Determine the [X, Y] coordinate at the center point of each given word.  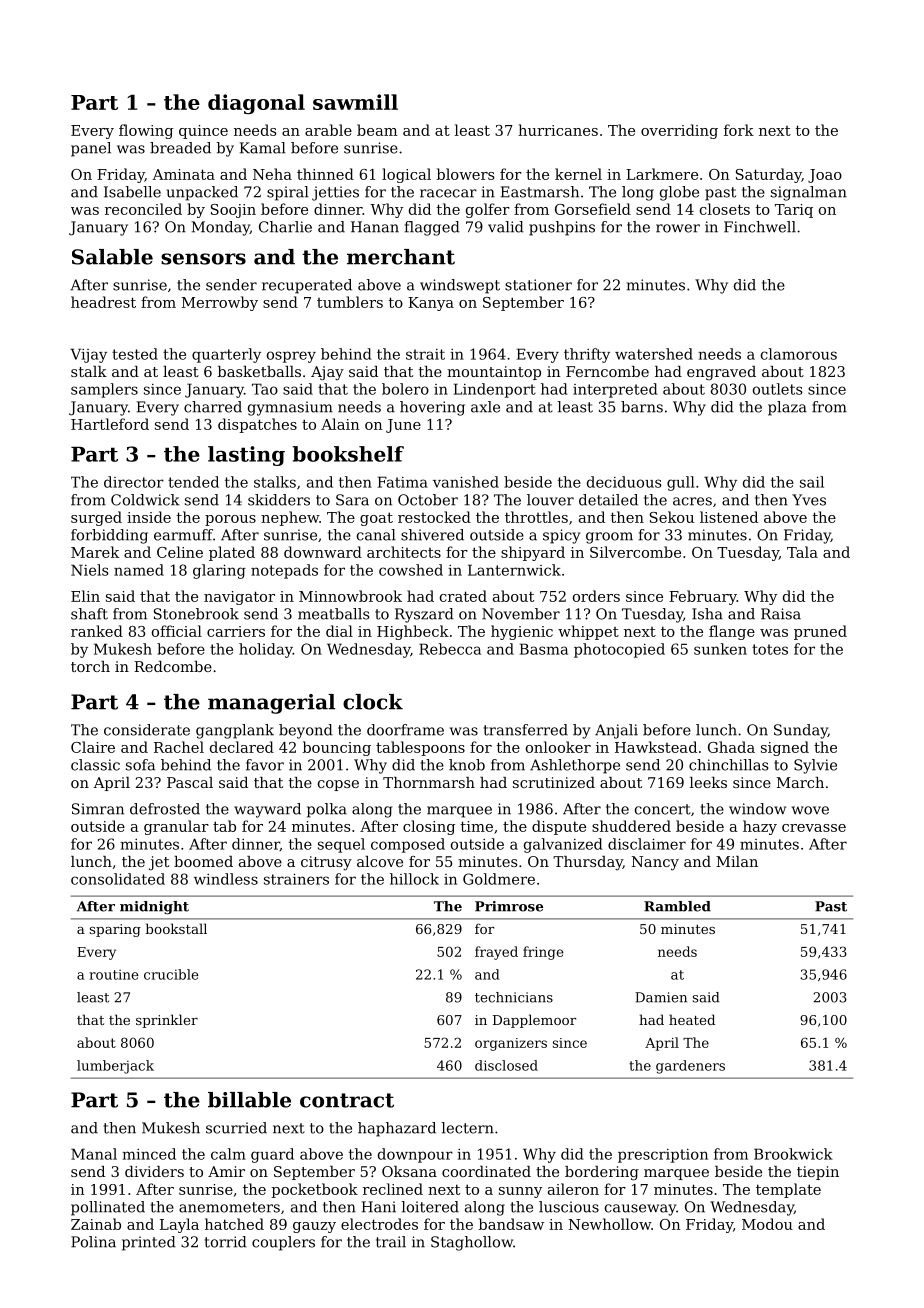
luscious [569, 1207]
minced [149, 1154]
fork [739, 130]
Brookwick [793, 1154]
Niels [90, 570]
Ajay [327, 373]
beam [377, 130]
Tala [802, 552]
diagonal [256, 104]
